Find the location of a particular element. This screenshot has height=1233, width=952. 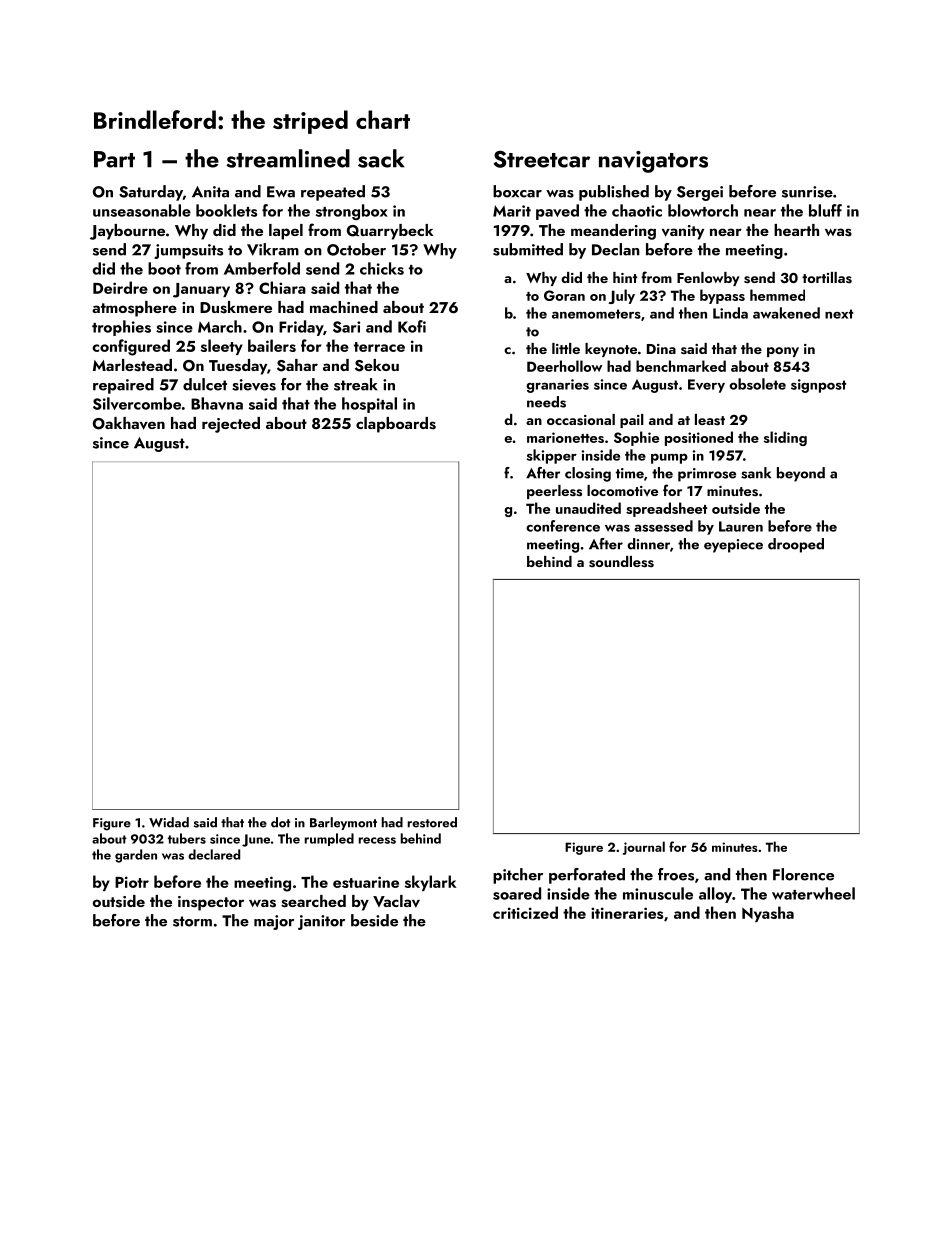

Saturday is located at coordinates (151, 193).
